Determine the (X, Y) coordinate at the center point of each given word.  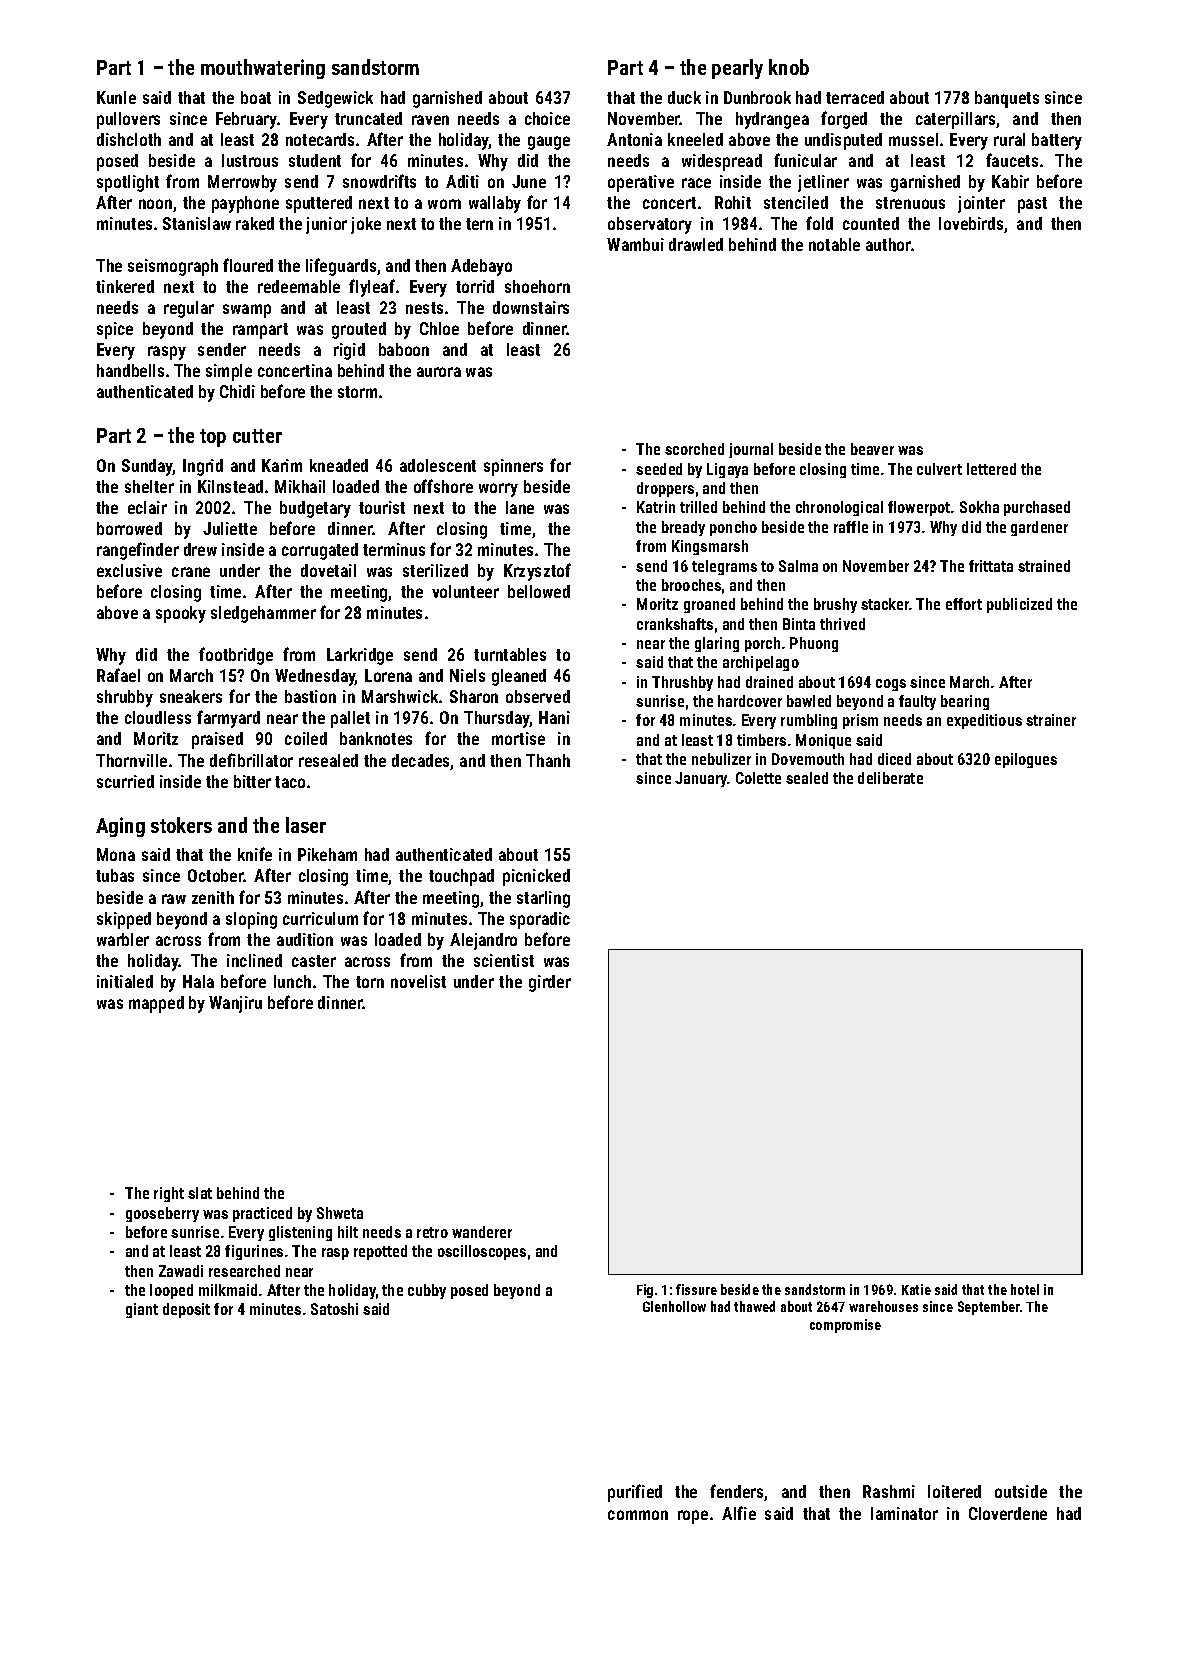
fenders (737, 1492)
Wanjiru (235, 1004)
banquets (1007, 99)
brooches (691, 585)
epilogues (1026, 760)
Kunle (116, 97)
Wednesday (315, 677)
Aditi (462, 181)
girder (550, 983)
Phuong (814, 644)
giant (142, 1310)
